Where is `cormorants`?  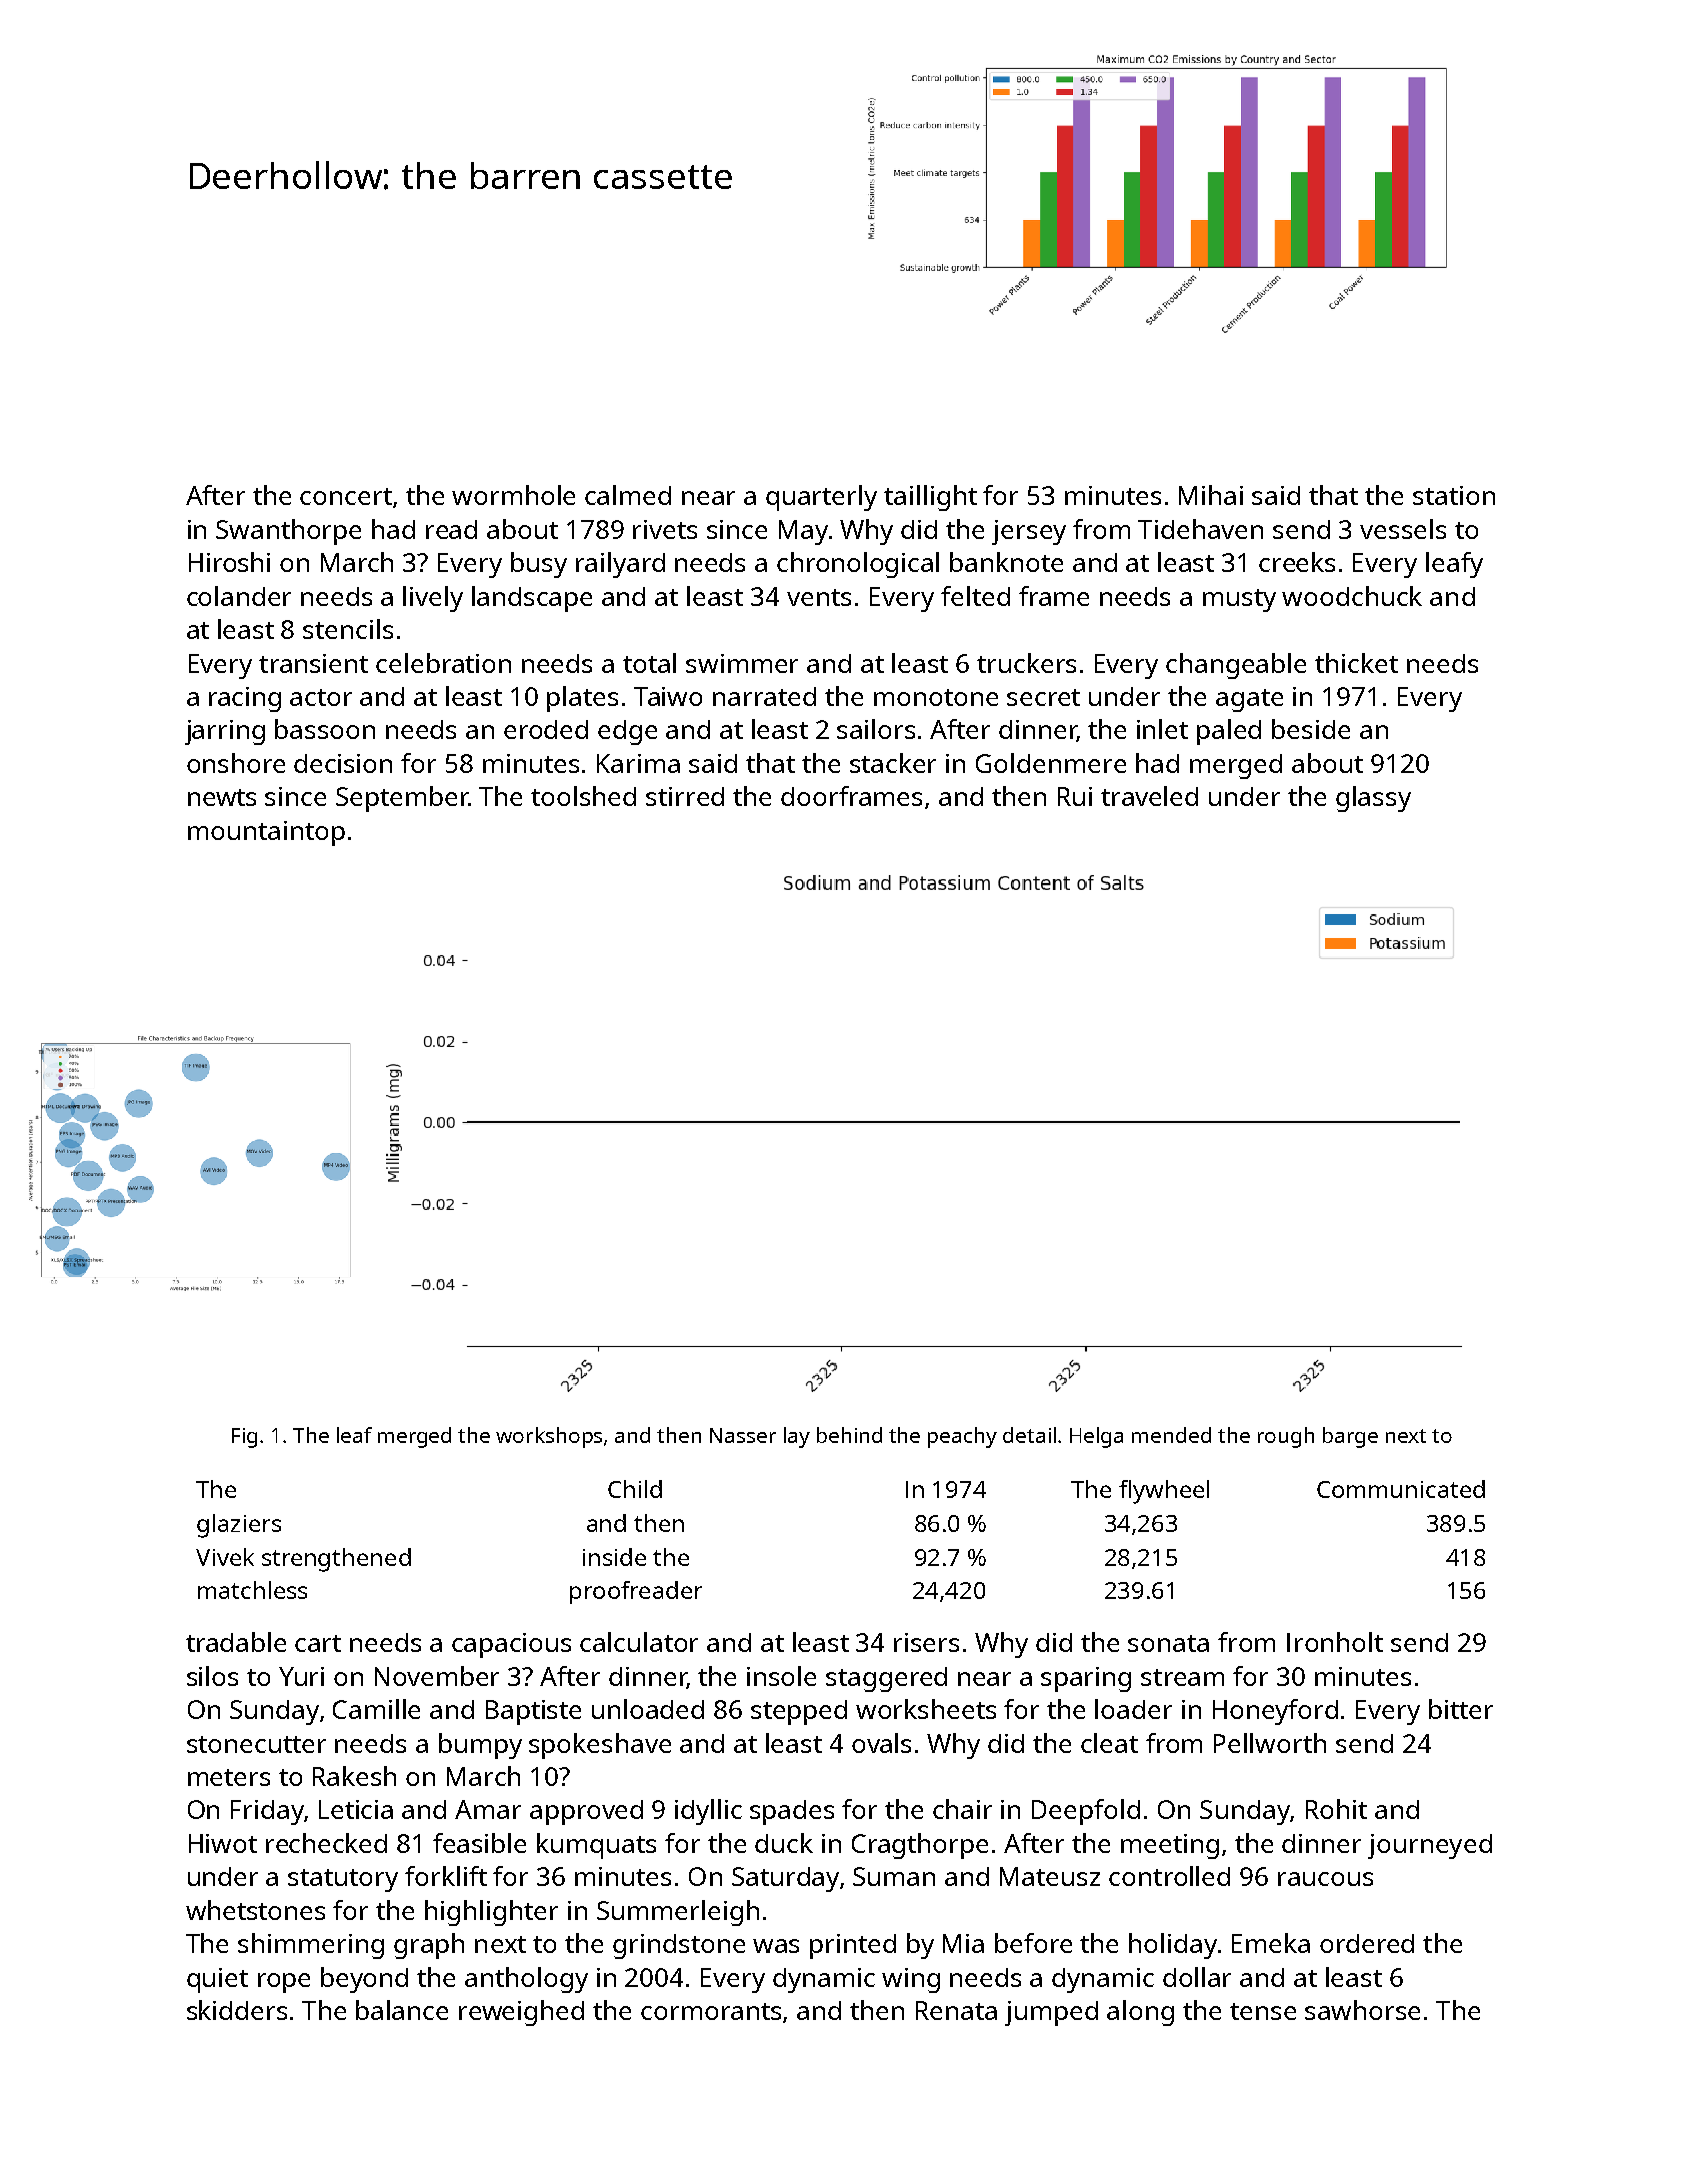
cormorants is located at coordinates (711, 2011).
